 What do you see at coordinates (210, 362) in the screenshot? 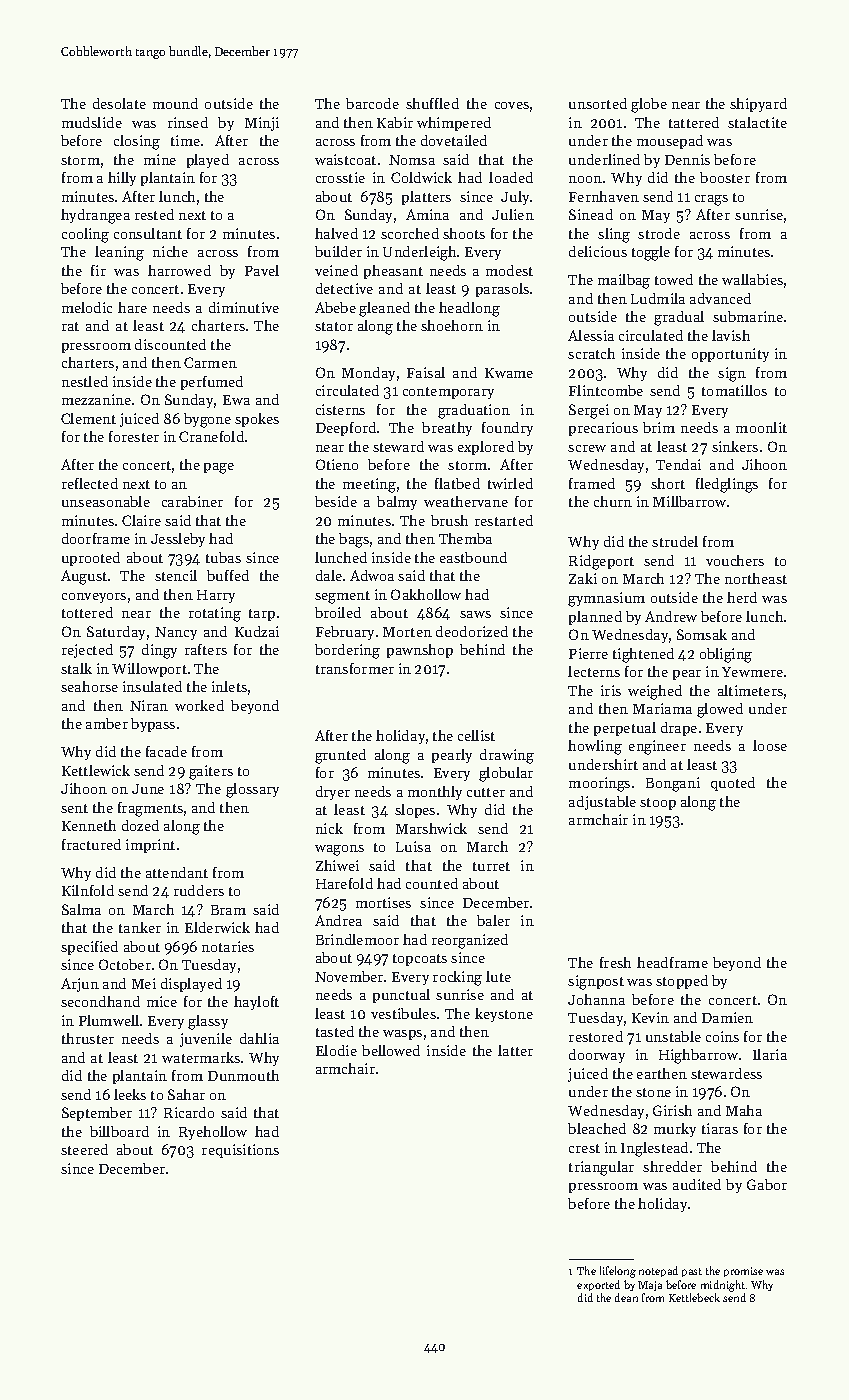
I see `Carmen` at bounding box center [210, 362].
